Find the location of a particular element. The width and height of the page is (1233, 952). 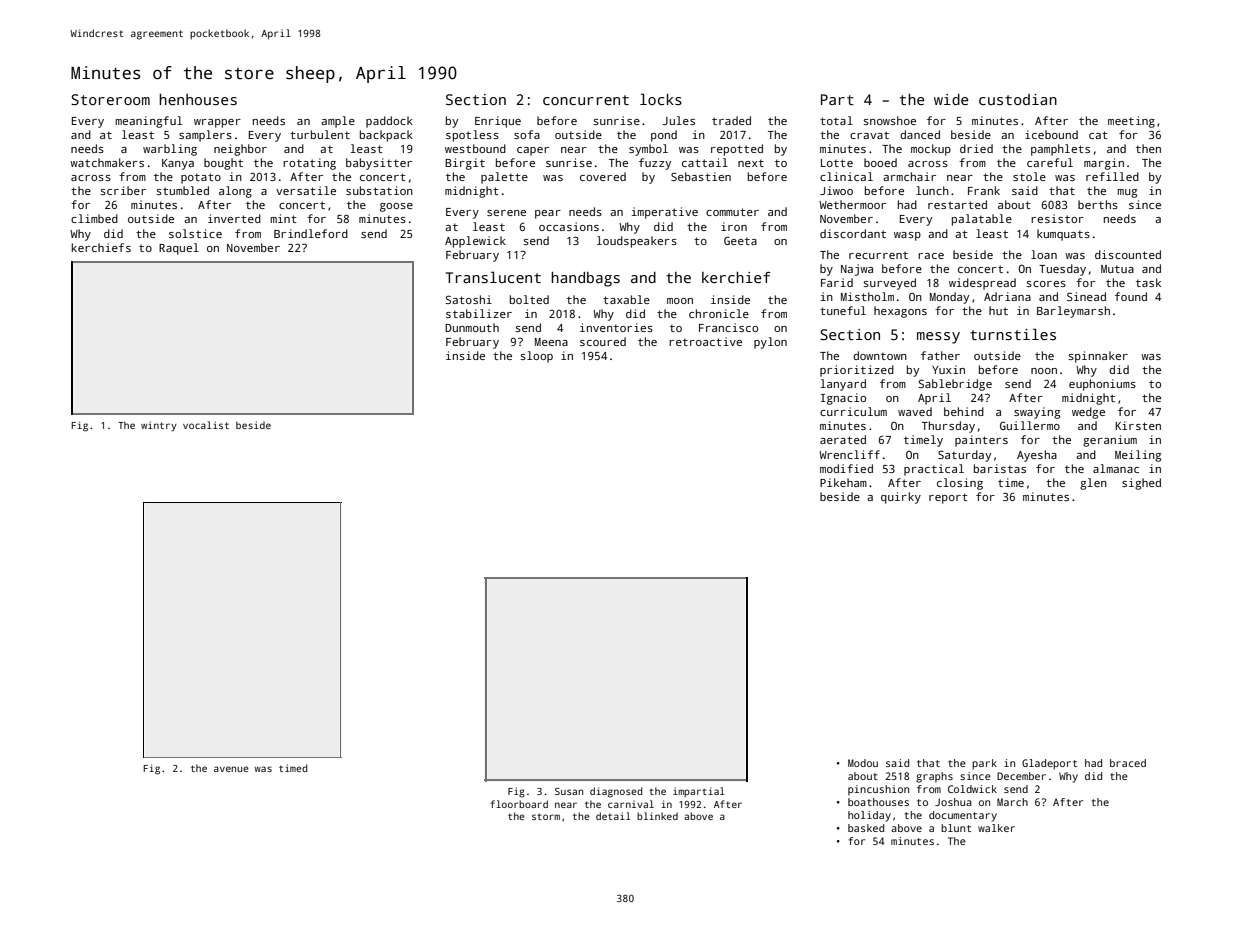

quirky is located at coordinates (901, 498).
